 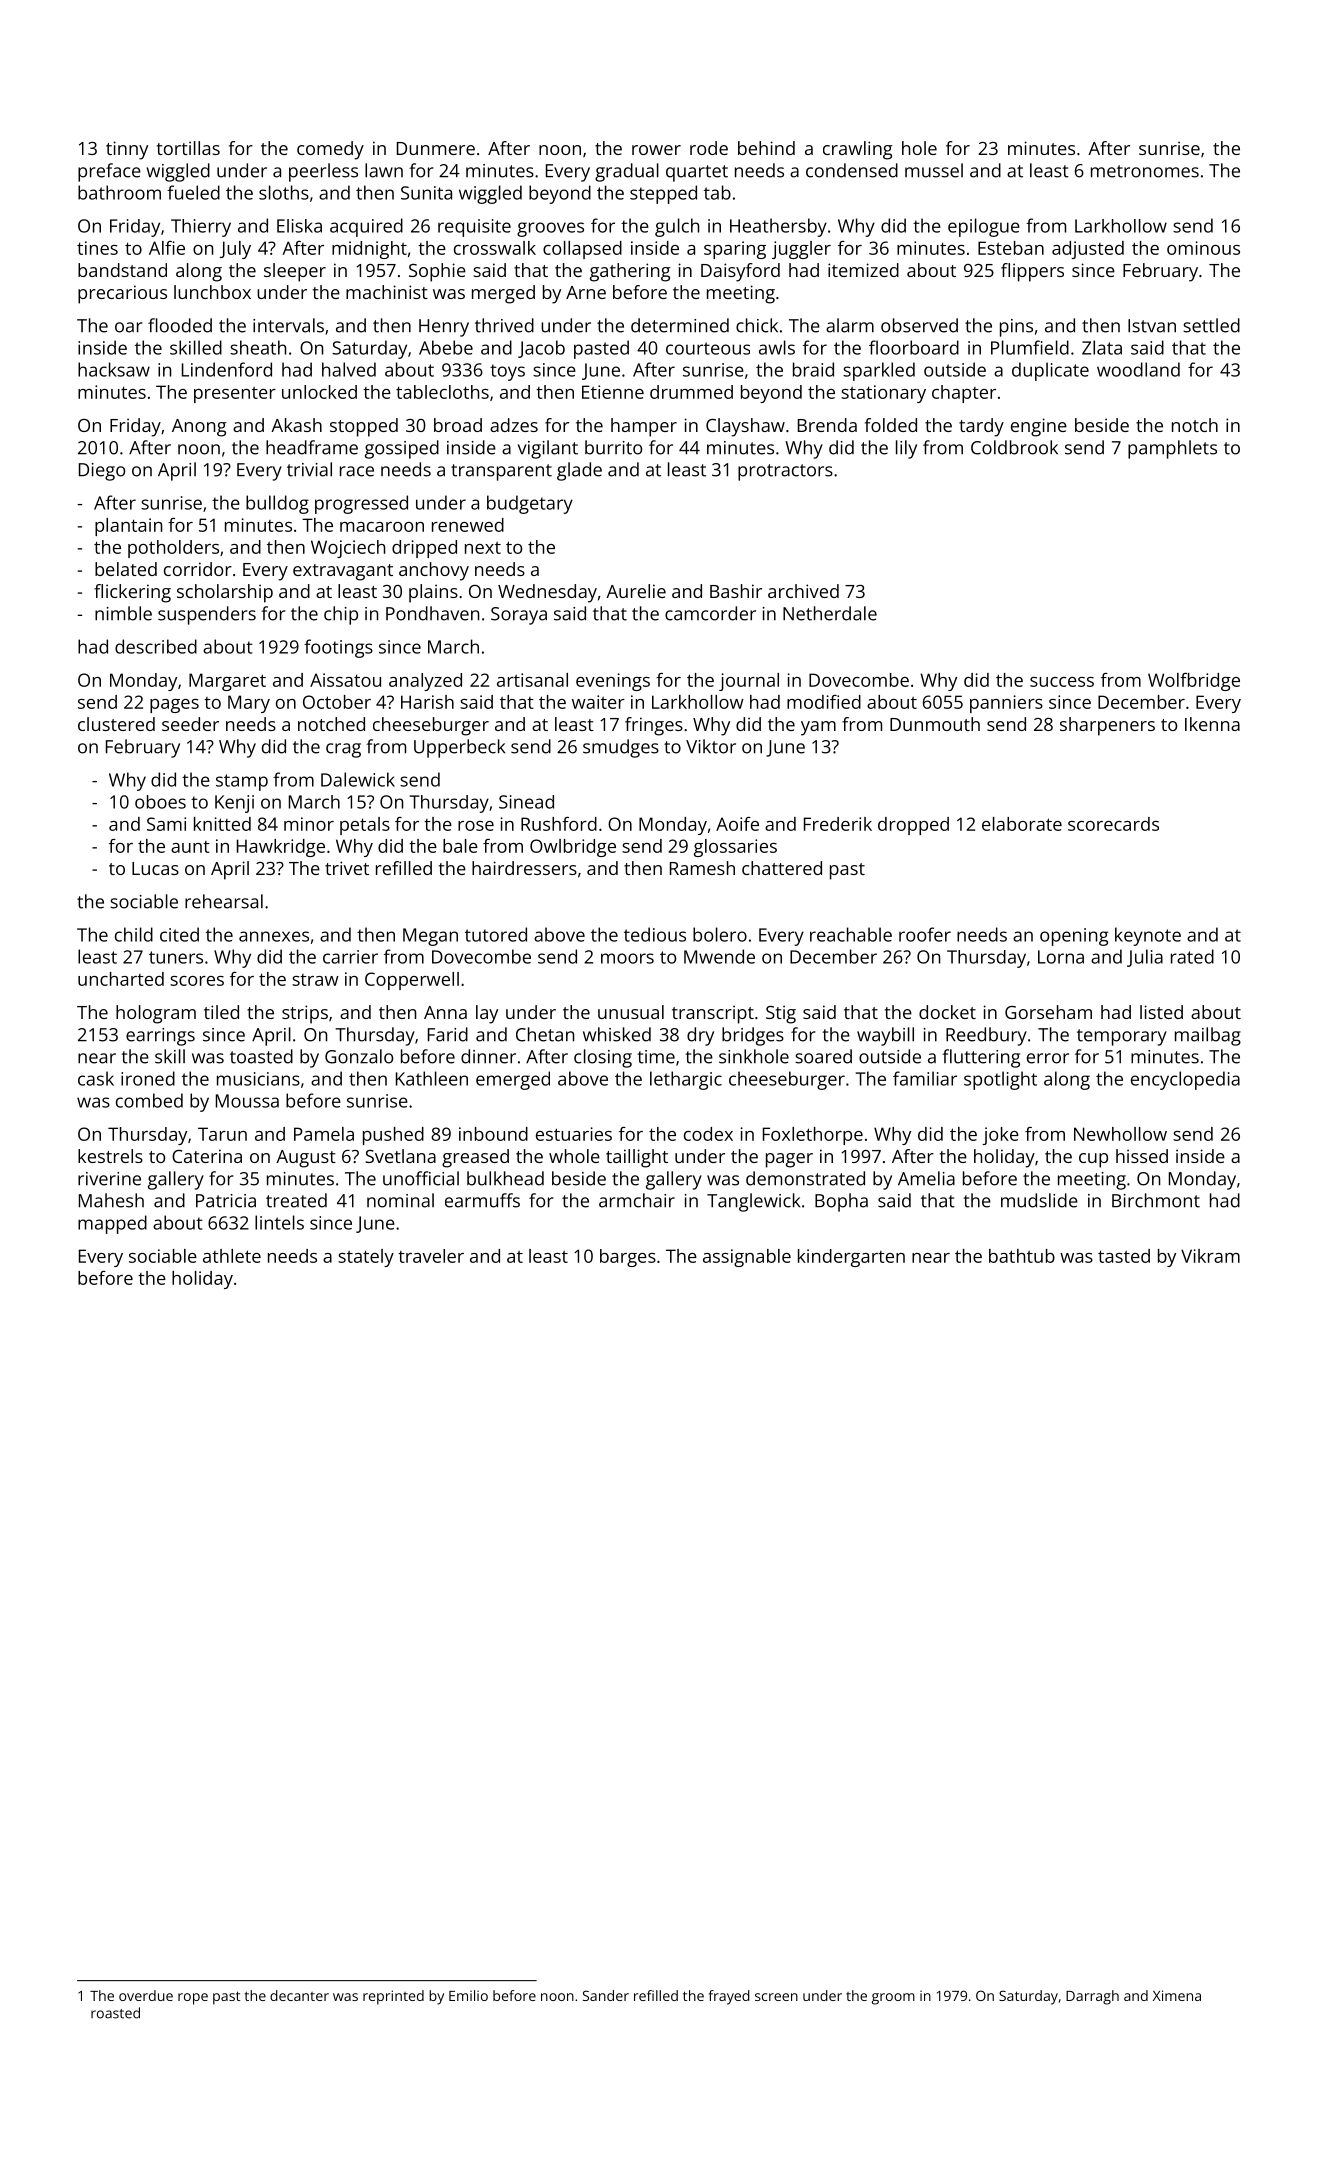 I want to click on metronomes, so click(x=1145, y=171).
